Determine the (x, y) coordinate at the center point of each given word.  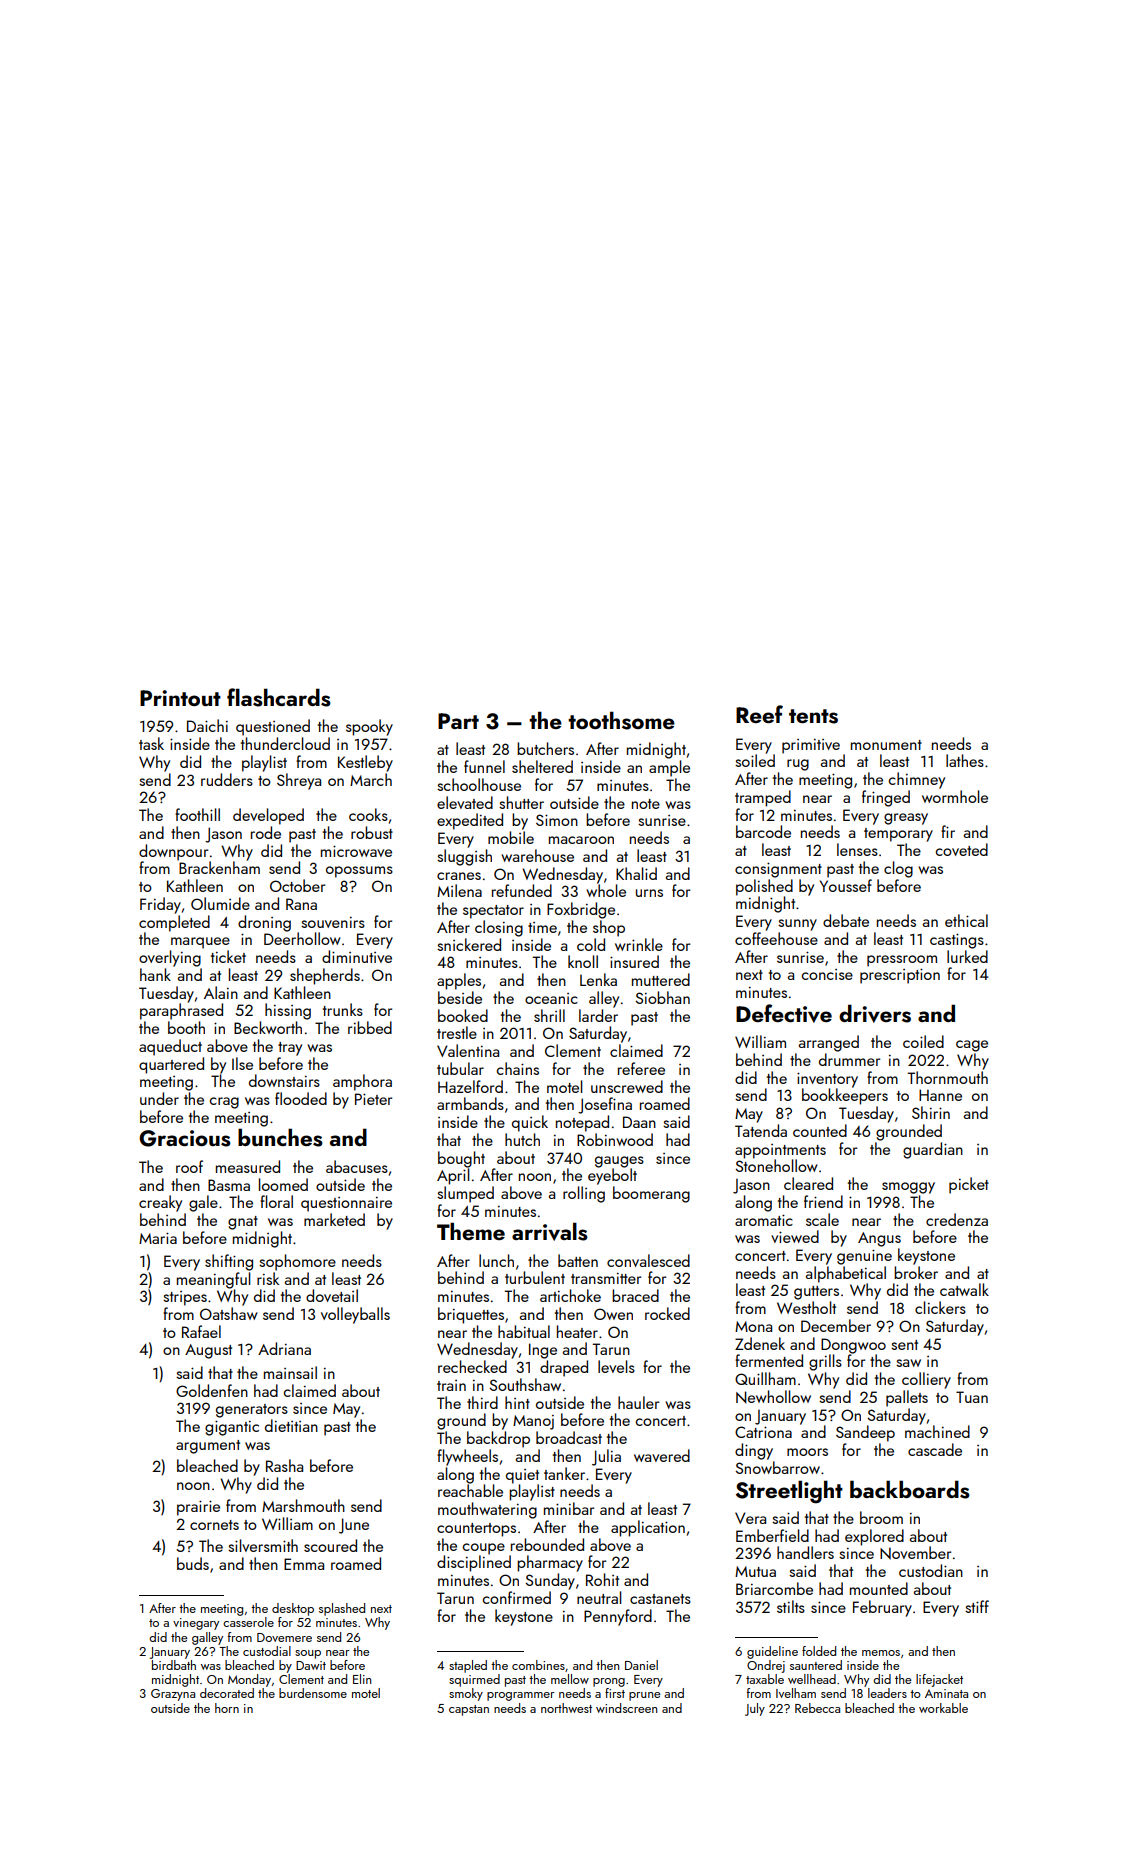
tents (813, 716)
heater (577, 1331)
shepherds (325, 976)
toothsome (621, 720)
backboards (910, 1489)
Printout (180, 698)
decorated (227, 1693)
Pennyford (618, 1617)
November (915, 1553)
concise (827, 974)
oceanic (551, 998)
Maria (158, 1238)
